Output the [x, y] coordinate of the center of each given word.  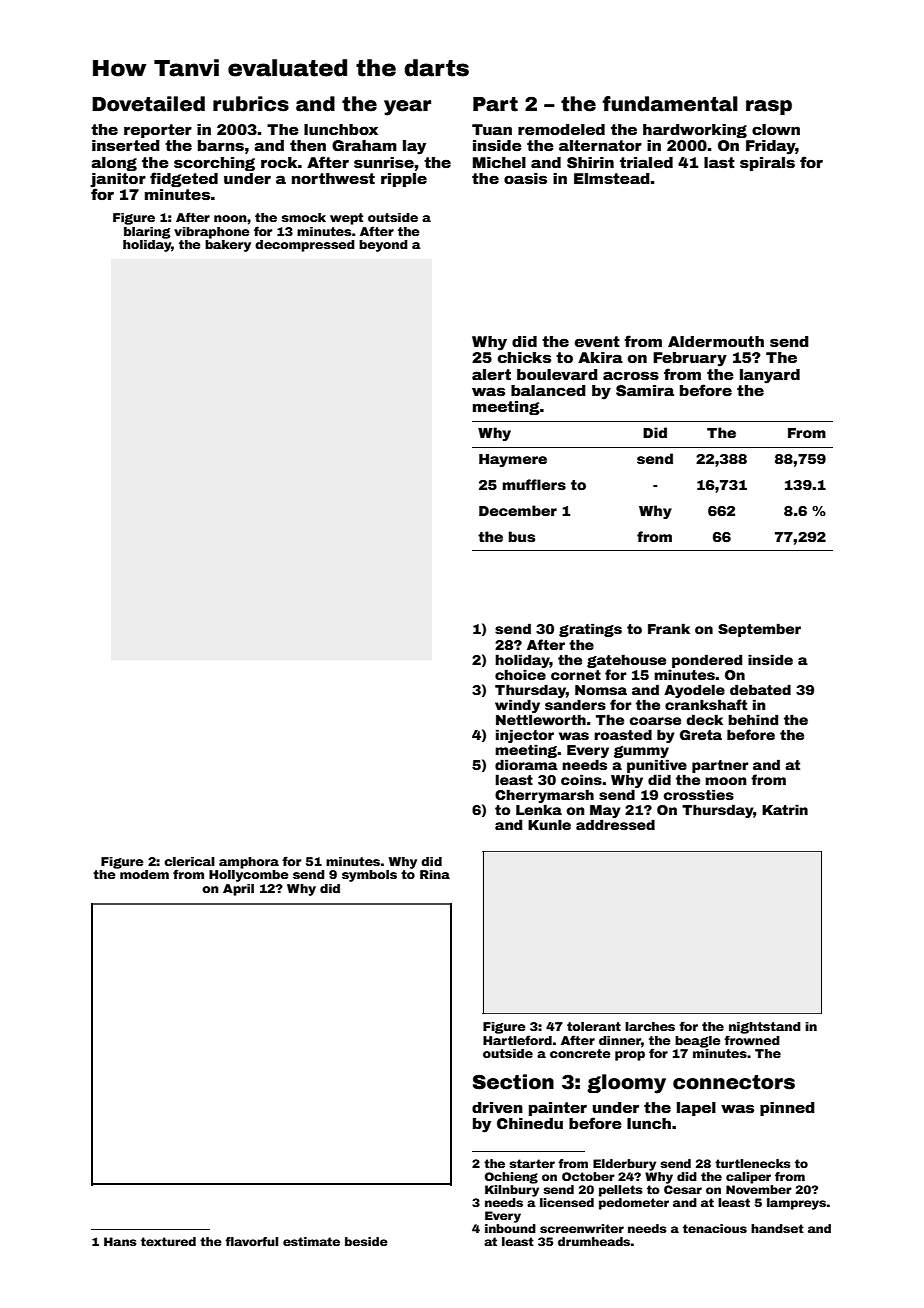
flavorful [251, 1241]
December [518, 510]
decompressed [305, 246]
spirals [767, 164]
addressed [615, 824]
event [597, 341]
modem [144, 874]
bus [522, 536]
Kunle [549, 824]
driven [497, 1107]
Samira [645, 390]
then [308, 145]
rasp [769, 107]
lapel [696, 1109]
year [407, 108]
